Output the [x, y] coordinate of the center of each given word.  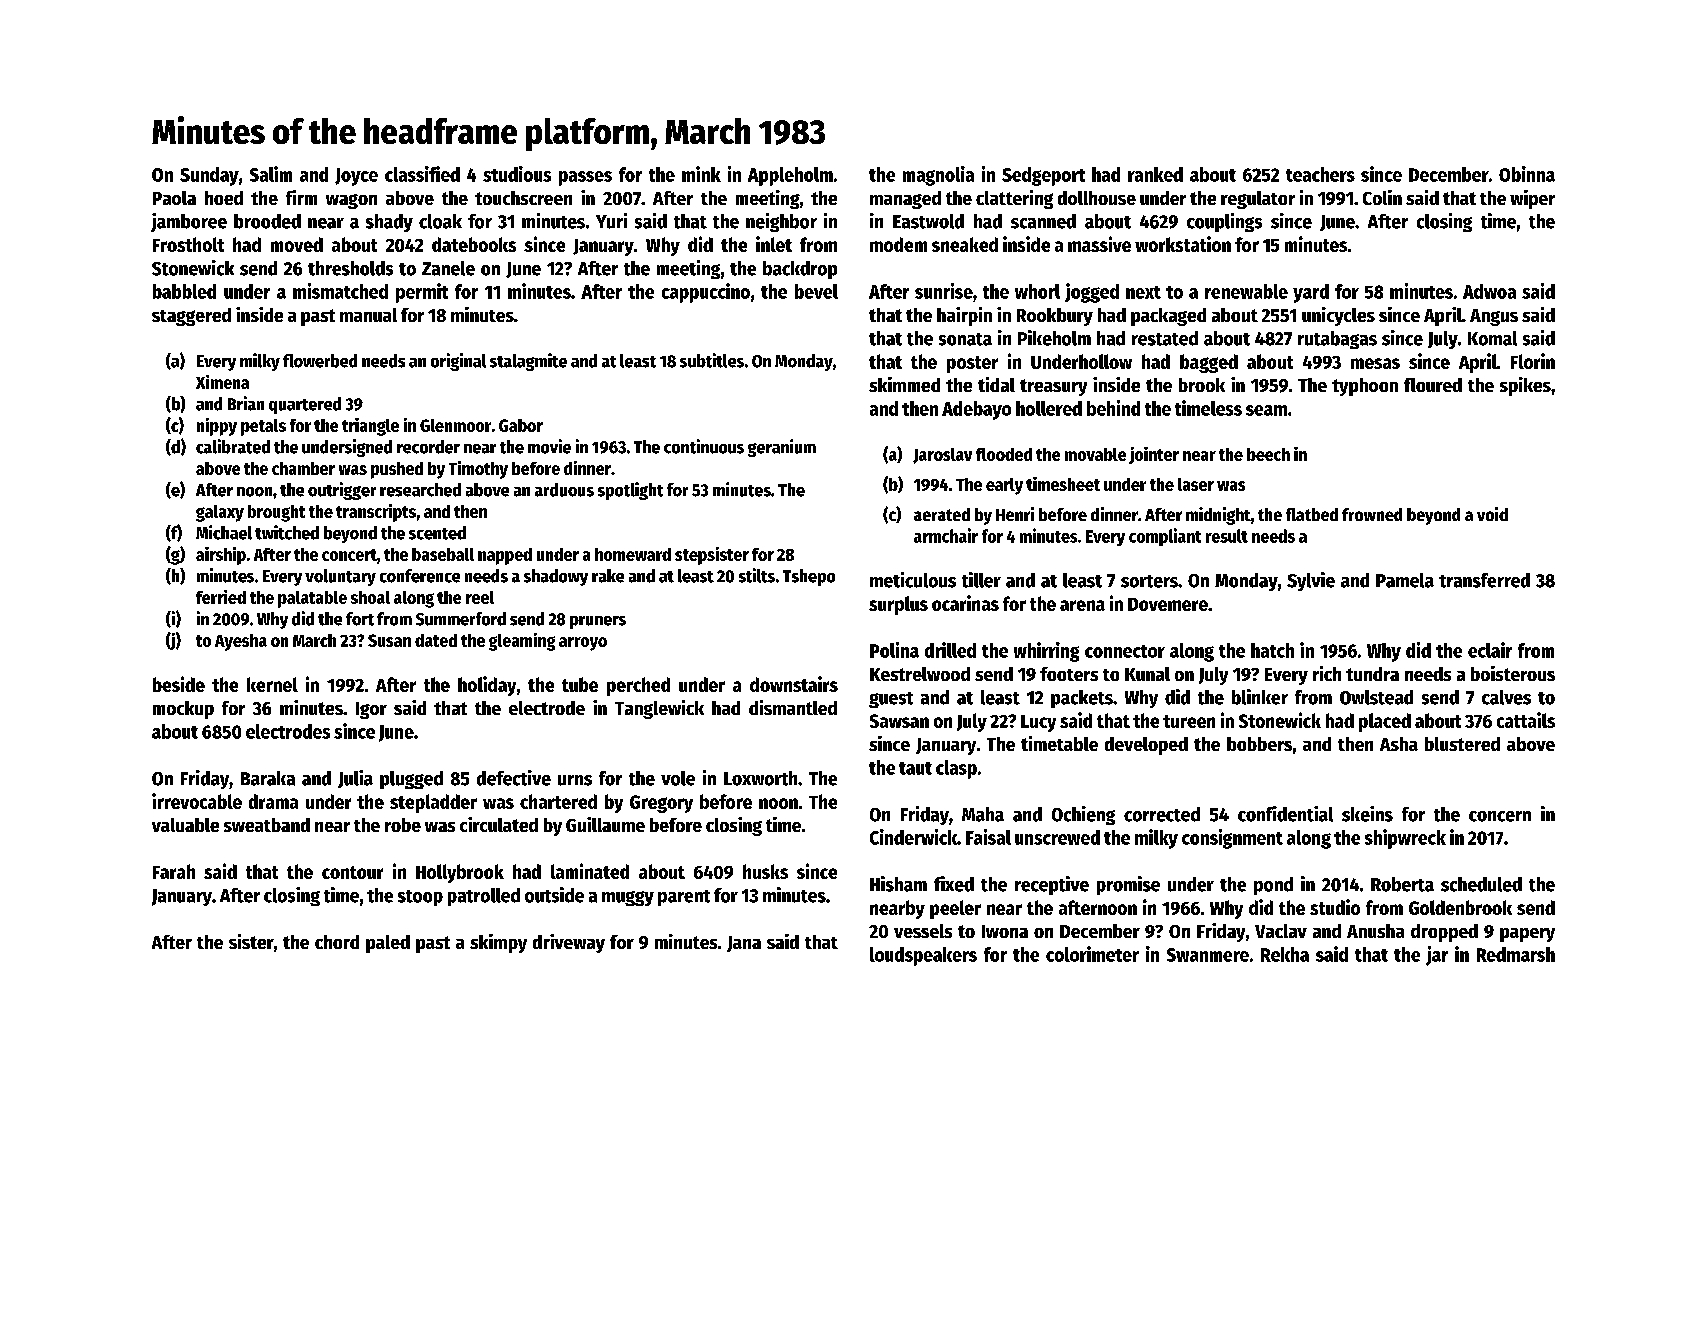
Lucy [1038, 723]
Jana [744, 944]
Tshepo [809, 577]
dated [436, 640]
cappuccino [706, 293]
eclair [1490, 650]
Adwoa [1489, 291]
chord [337, 942]
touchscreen [523, 198]
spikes [1525, 386]
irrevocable [197, 801]
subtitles [712, 360]
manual [368, 315]
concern [1500, 816]
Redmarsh [1516, 954]
